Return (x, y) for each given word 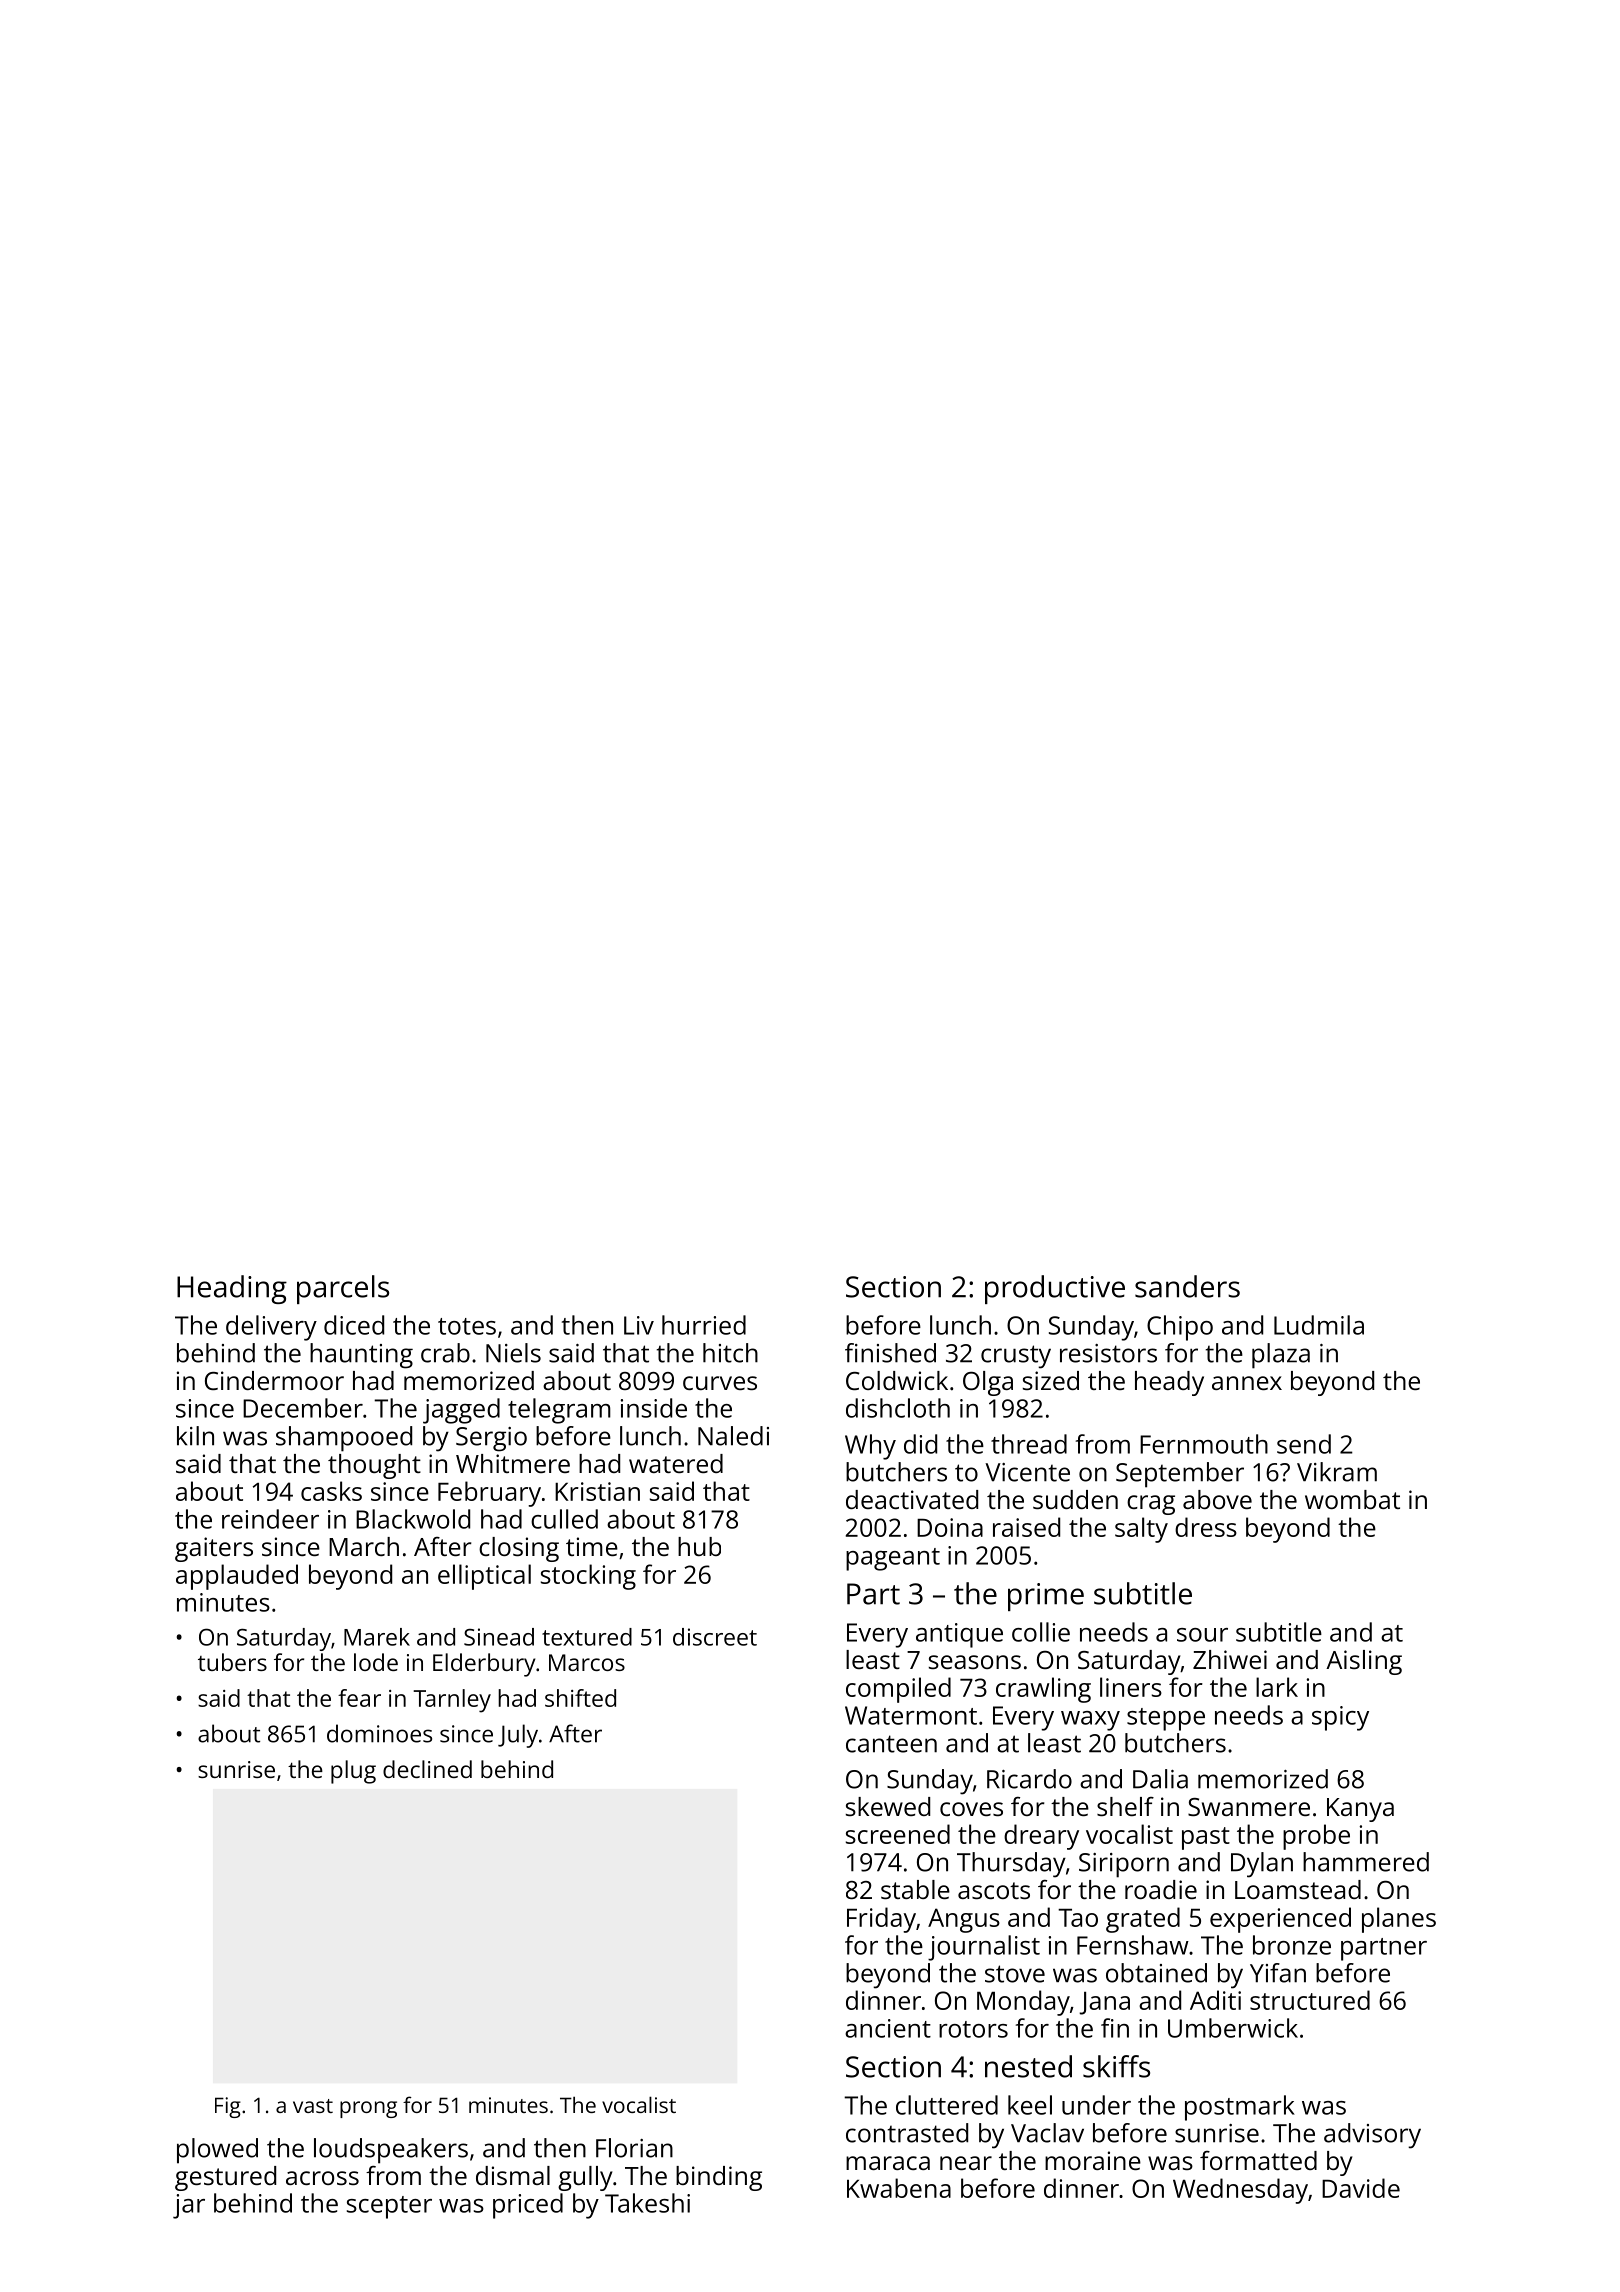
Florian (634, 2148)
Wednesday (1240, 2191)
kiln (195, 1436)
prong (368, 2109)
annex (1247, 1383)
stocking (588, 1577)
